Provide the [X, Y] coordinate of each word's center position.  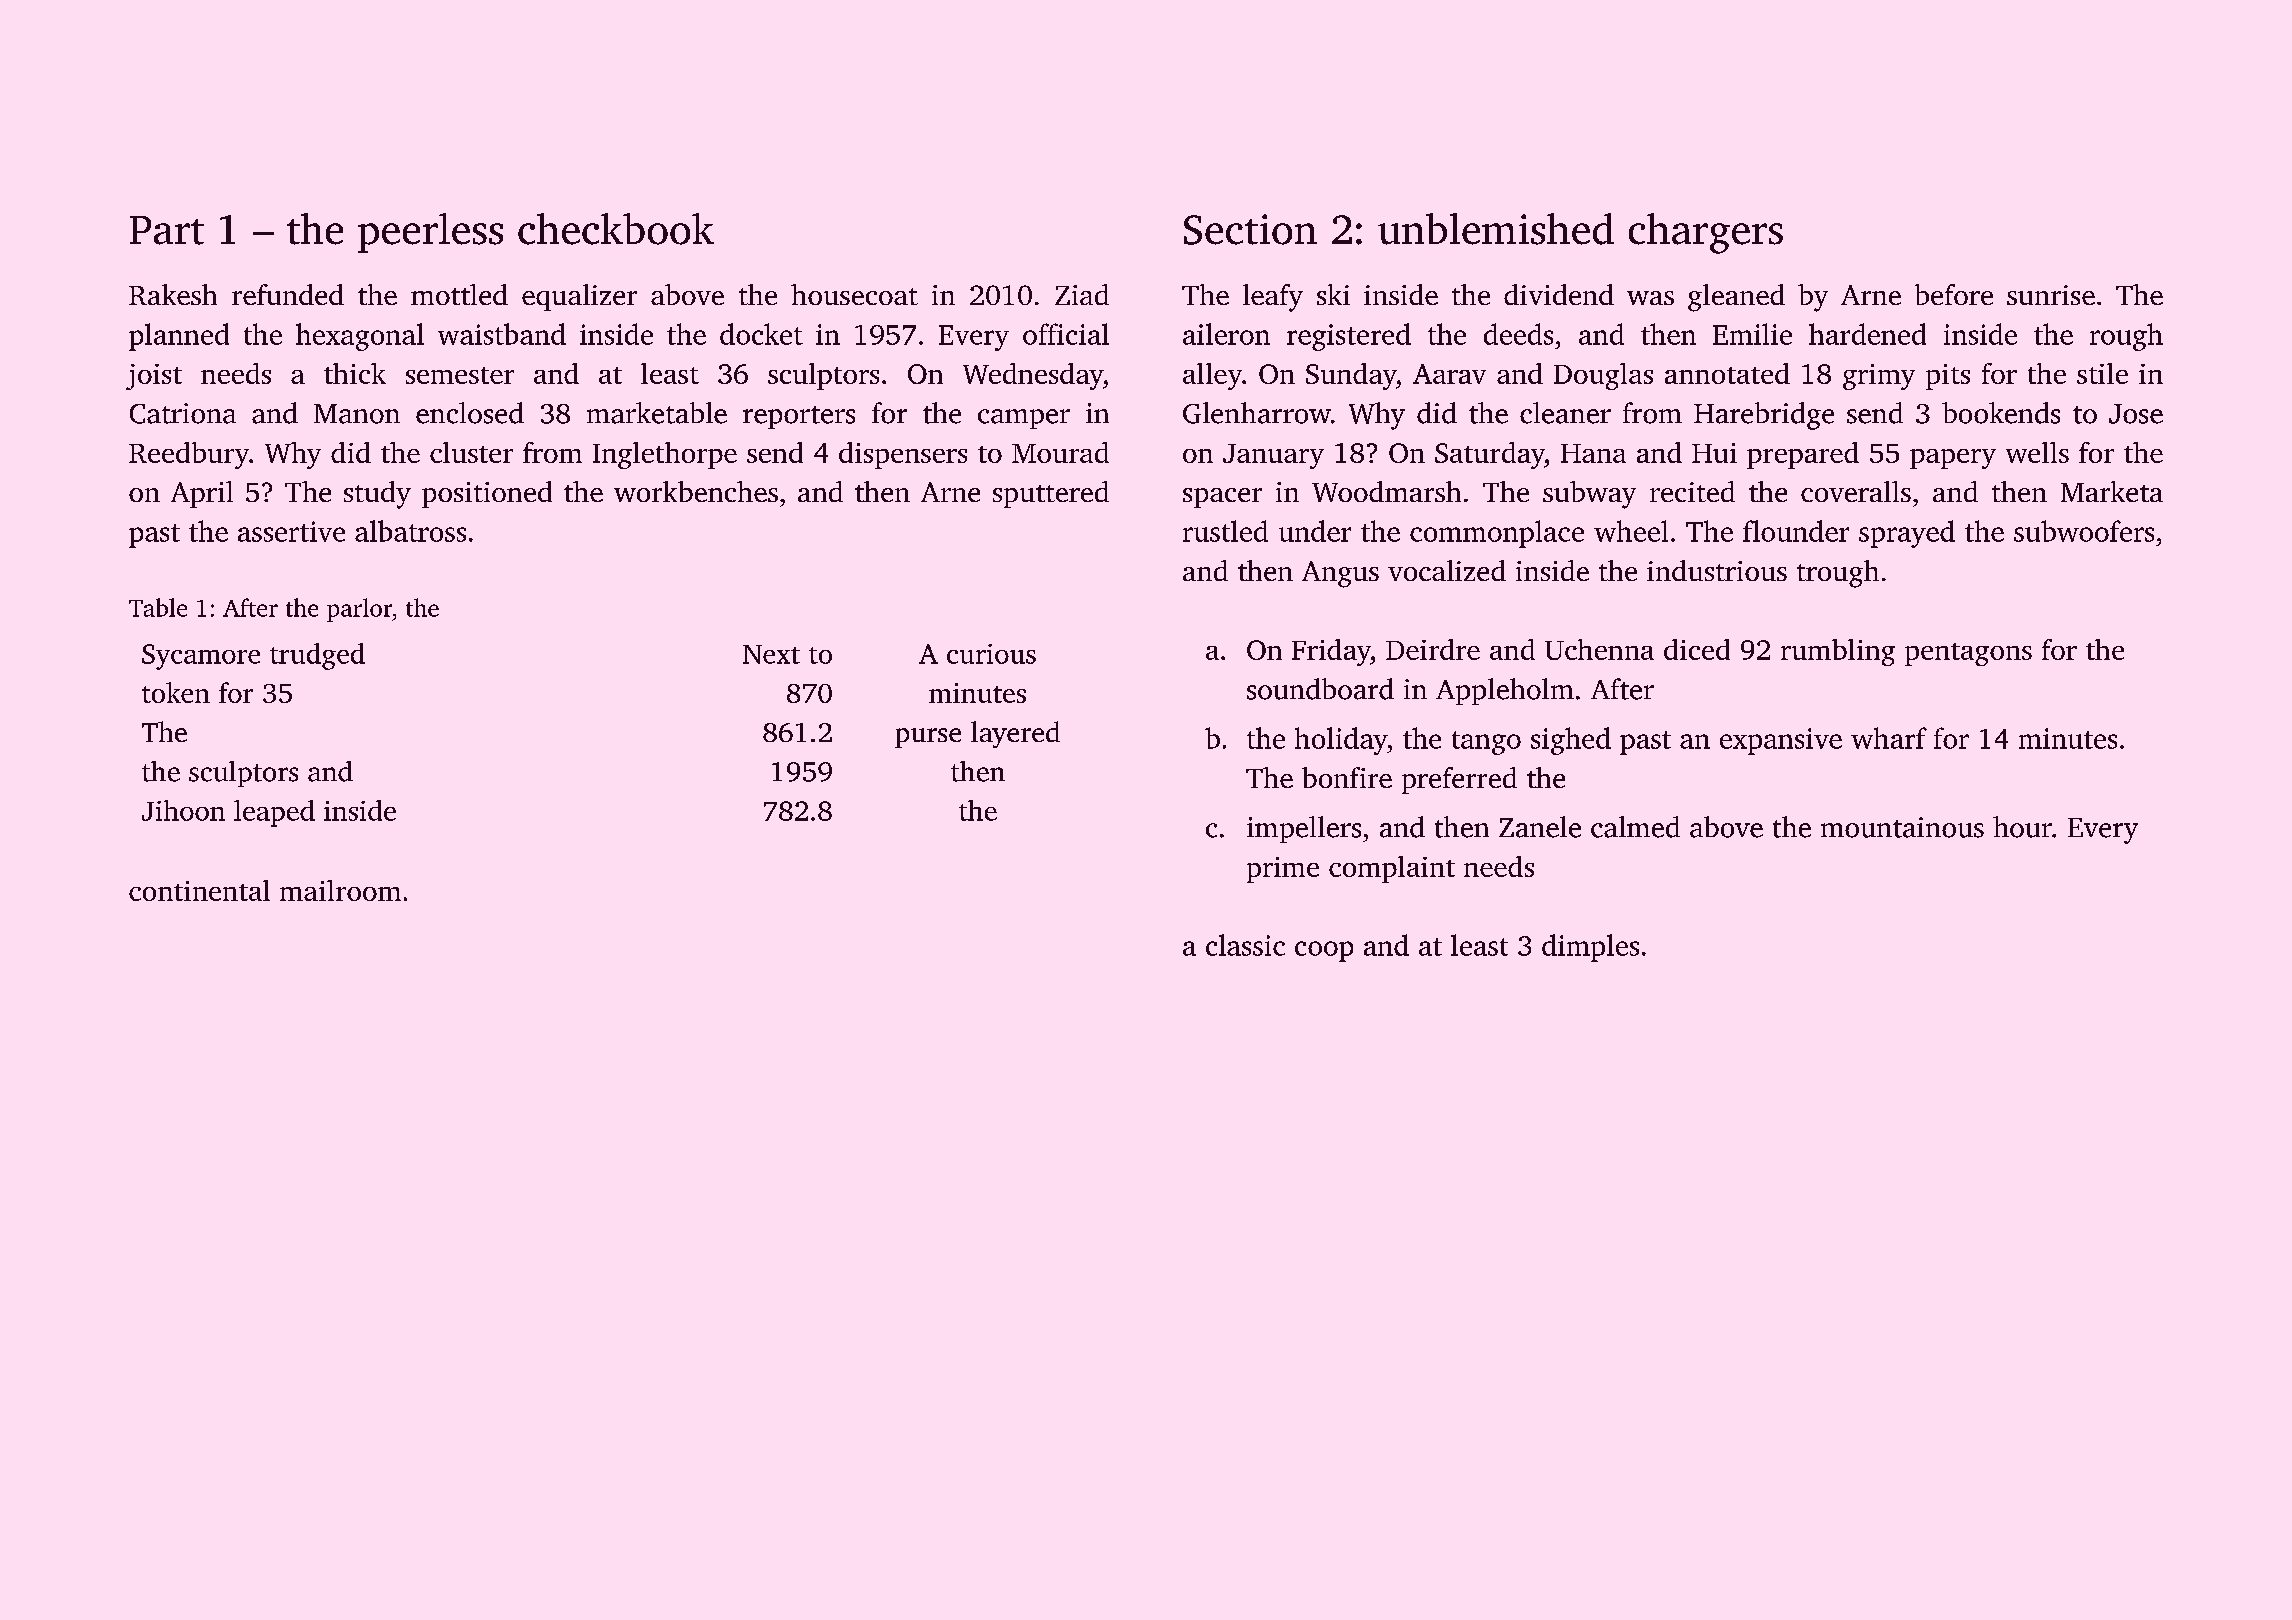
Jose [2136, 414]
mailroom [340, 890]
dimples [1590, 948]
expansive [1781, 741]
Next [771, 654]
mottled [459, 294]
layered [1015, 734]
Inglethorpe [665, 455]
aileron [1226, 334]
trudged [317, 656]
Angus [1340, 574]
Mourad [1060, 452]
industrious [1717, 570]
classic [1245, 945]
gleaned [1736, 298]
